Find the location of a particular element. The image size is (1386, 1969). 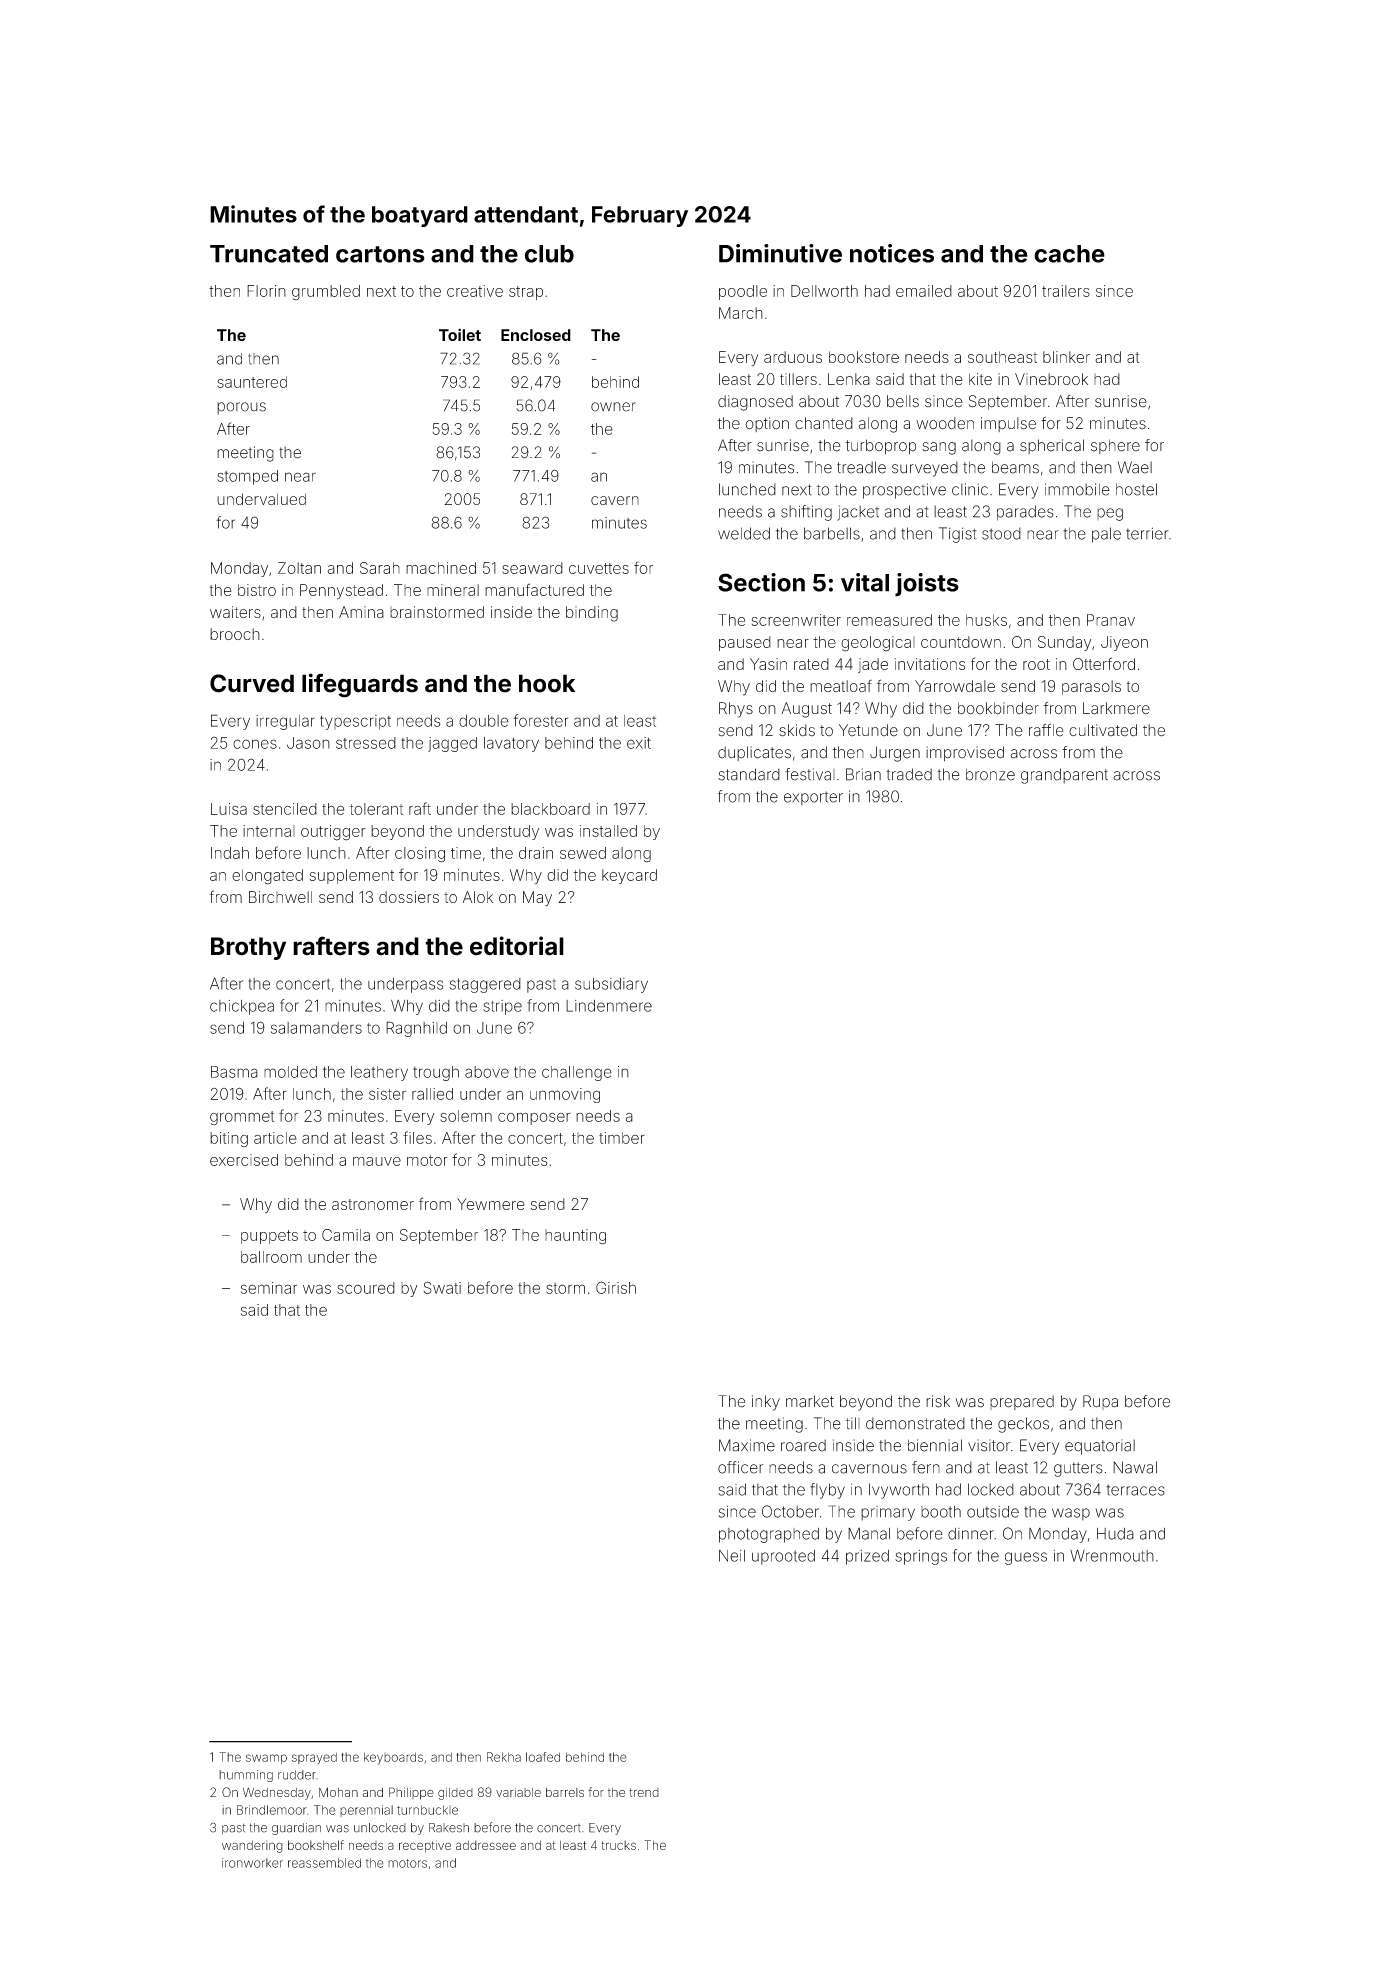

Swati is located at coordinates (442, 1287).
